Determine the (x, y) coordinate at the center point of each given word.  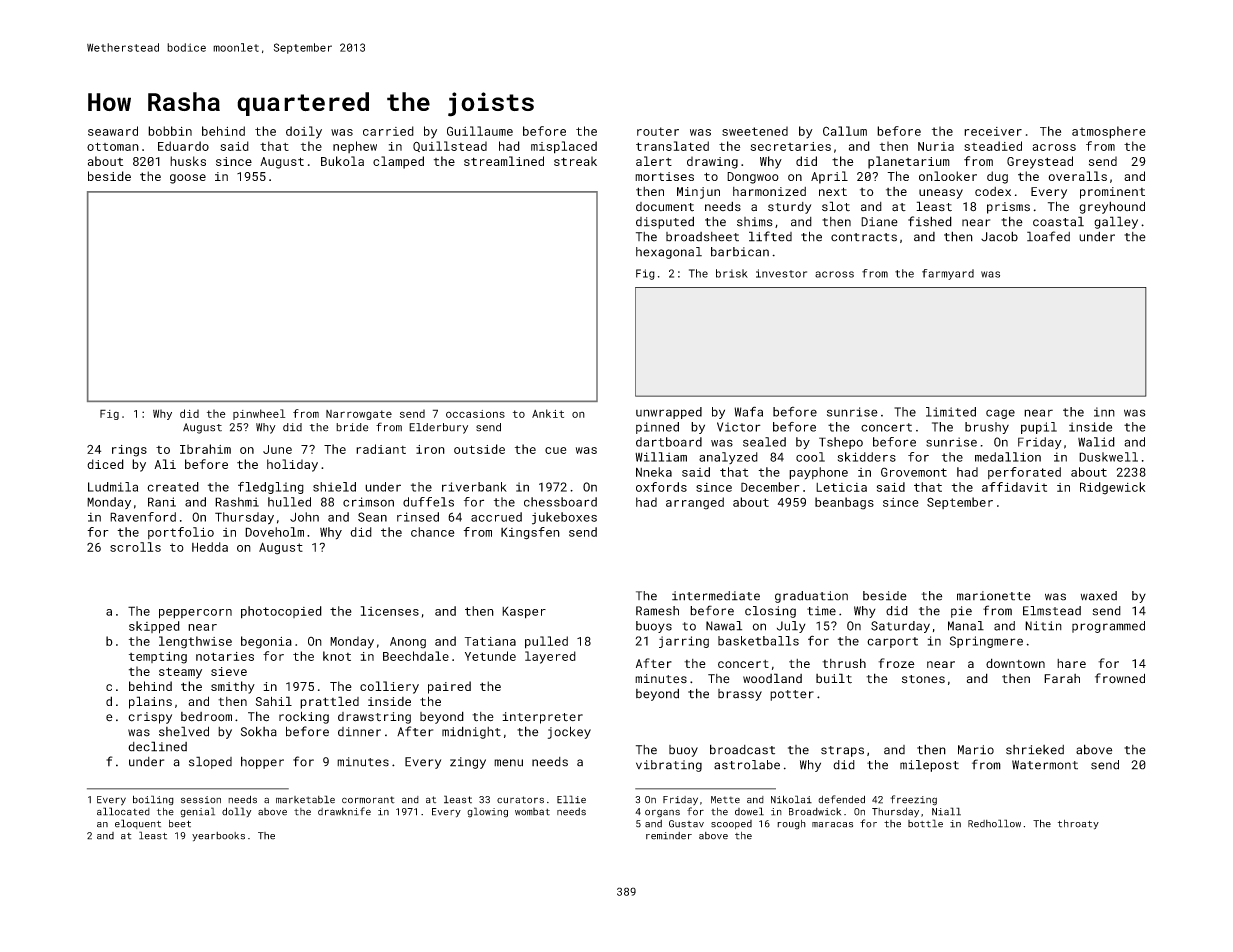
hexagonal (669, 253)
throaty (1078, 825)
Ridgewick (1112, 488)
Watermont (1045, 765)
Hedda (210, 547)
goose (188, 179)
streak (575, 161)
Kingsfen (530, 533)
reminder (669, 836)
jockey (569, 732)
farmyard (948, 274)
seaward (113, 131)
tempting (158, 658)
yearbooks (218, 837)
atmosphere (1109, 132)
